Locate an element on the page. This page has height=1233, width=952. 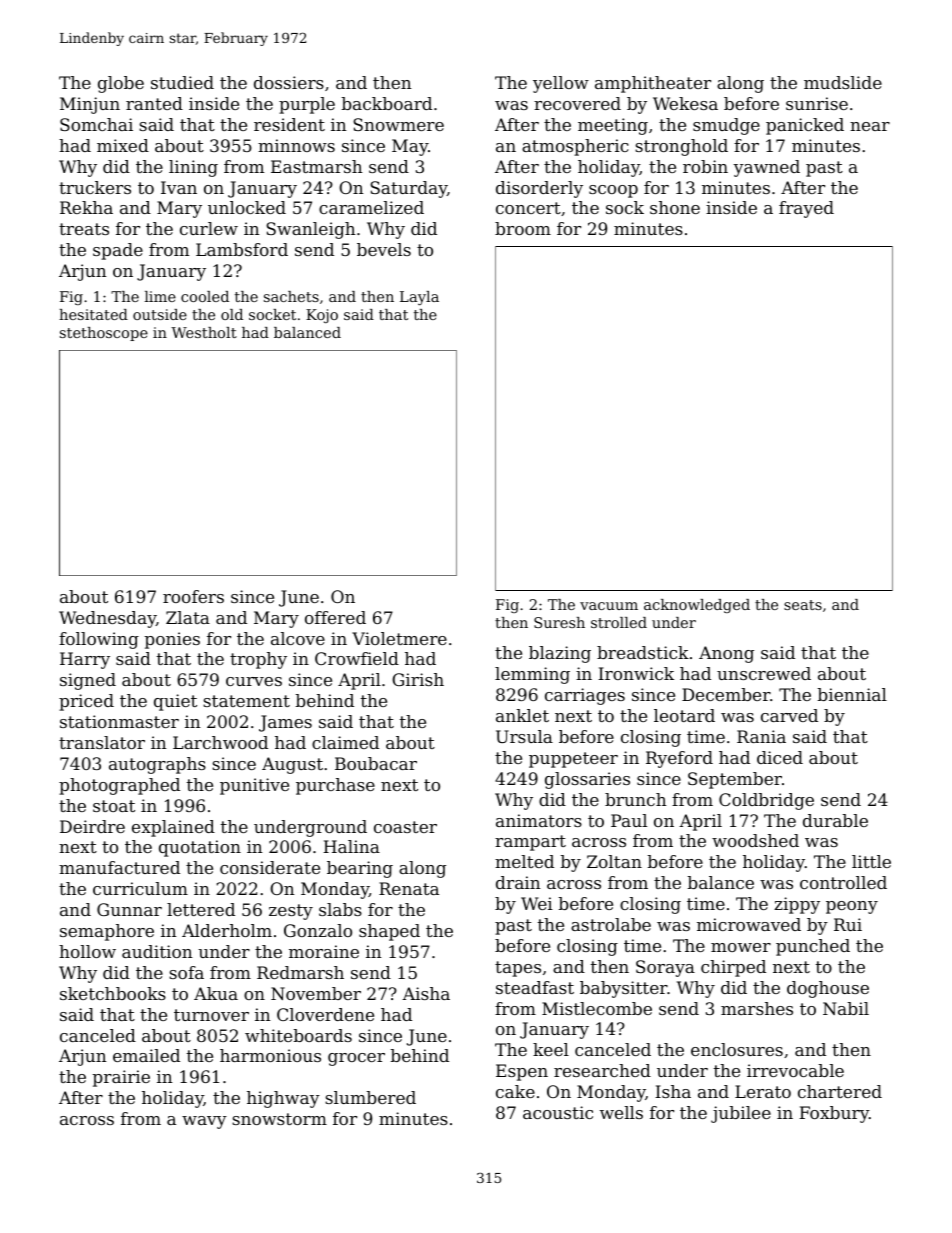
wavy is located at coordinates (204, 1122).
